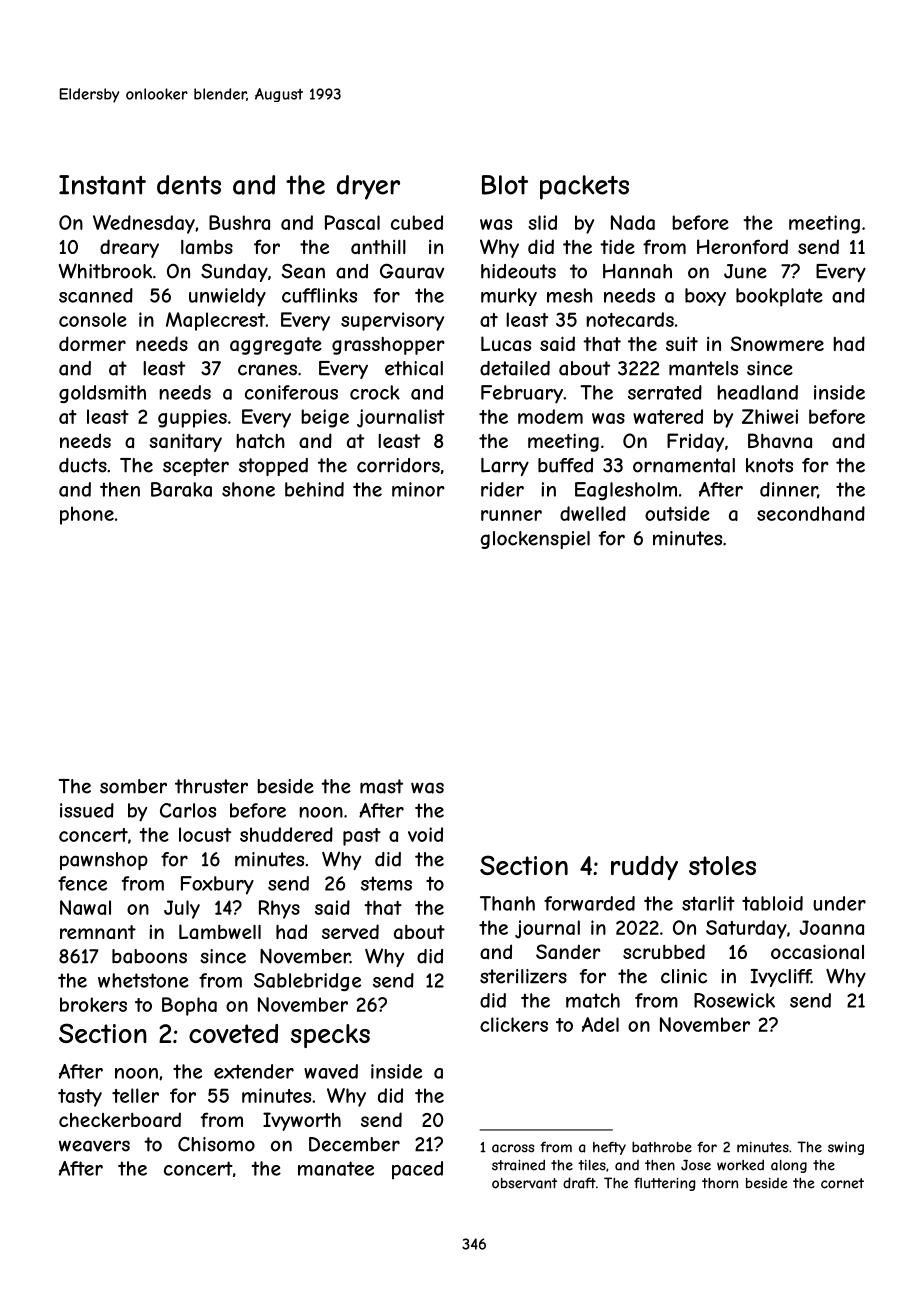 Image resolution: width=924 pixels, height=1311 pixels. What do you see at coordinates (609, 1148) in the page?
I see `hefty` at bounding box center [609, 1148].
